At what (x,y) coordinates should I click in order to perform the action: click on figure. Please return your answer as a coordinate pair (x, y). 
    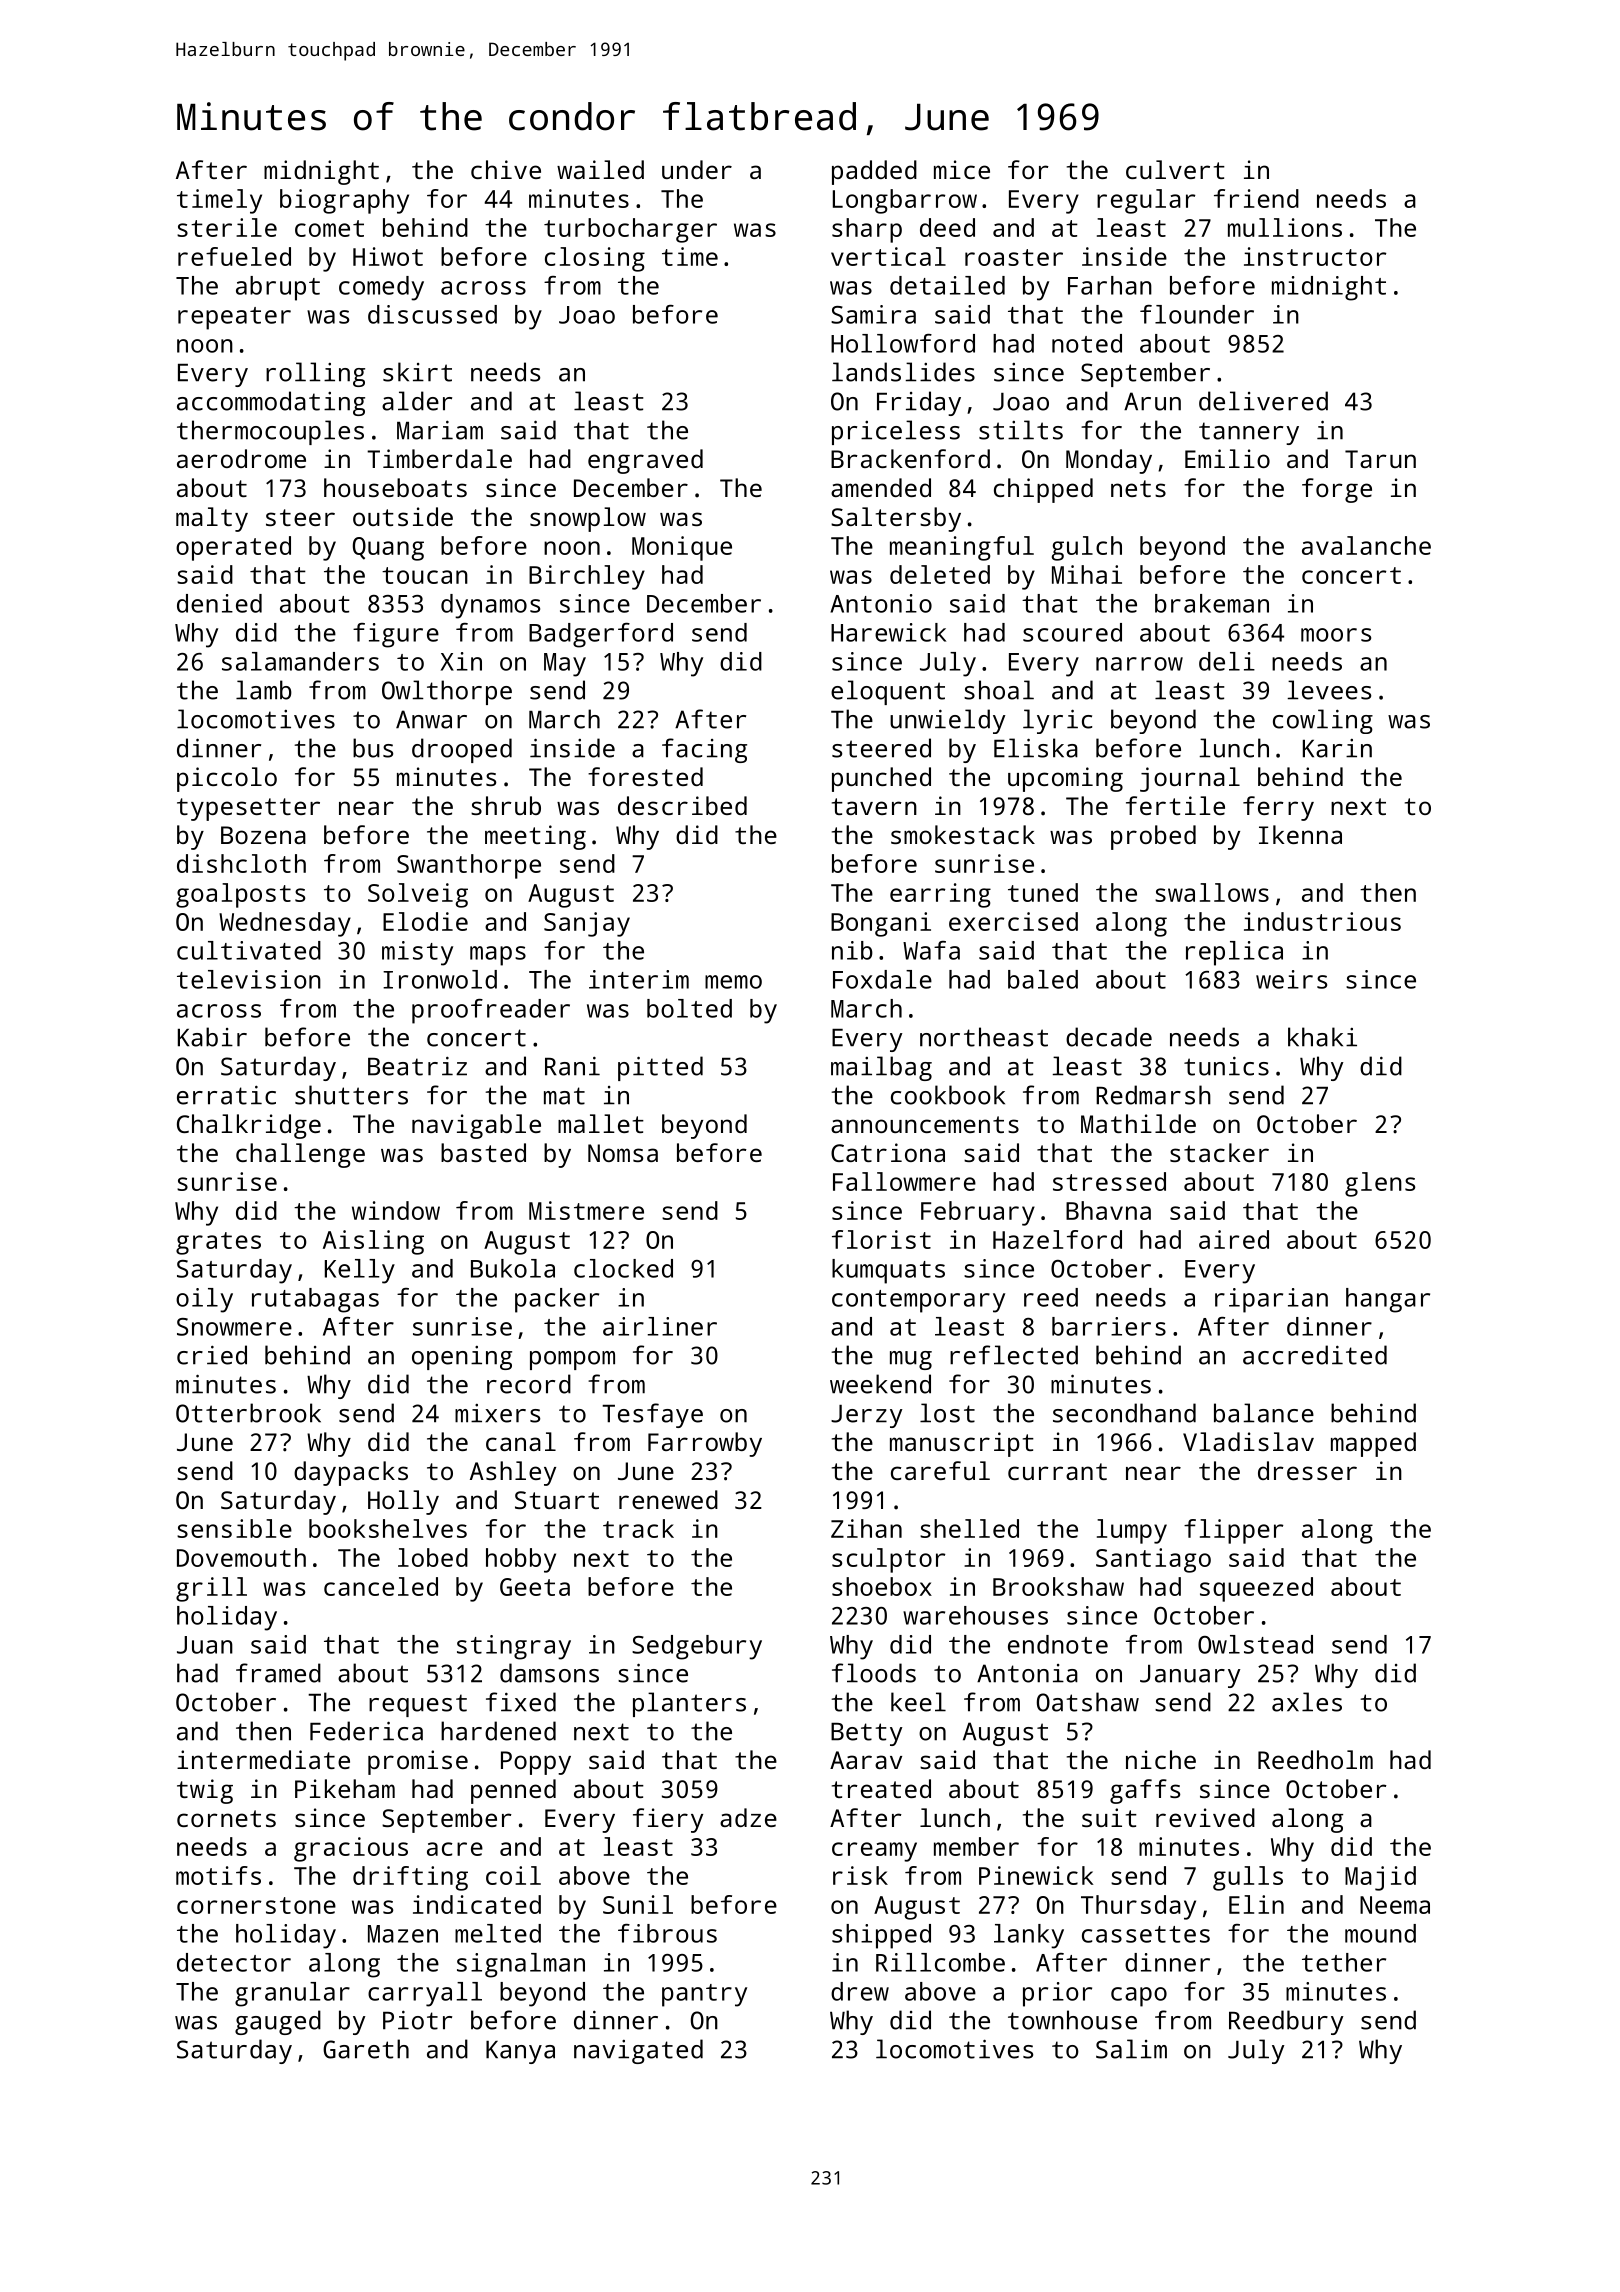
    Looking at the image, I should click on (396, 635).
